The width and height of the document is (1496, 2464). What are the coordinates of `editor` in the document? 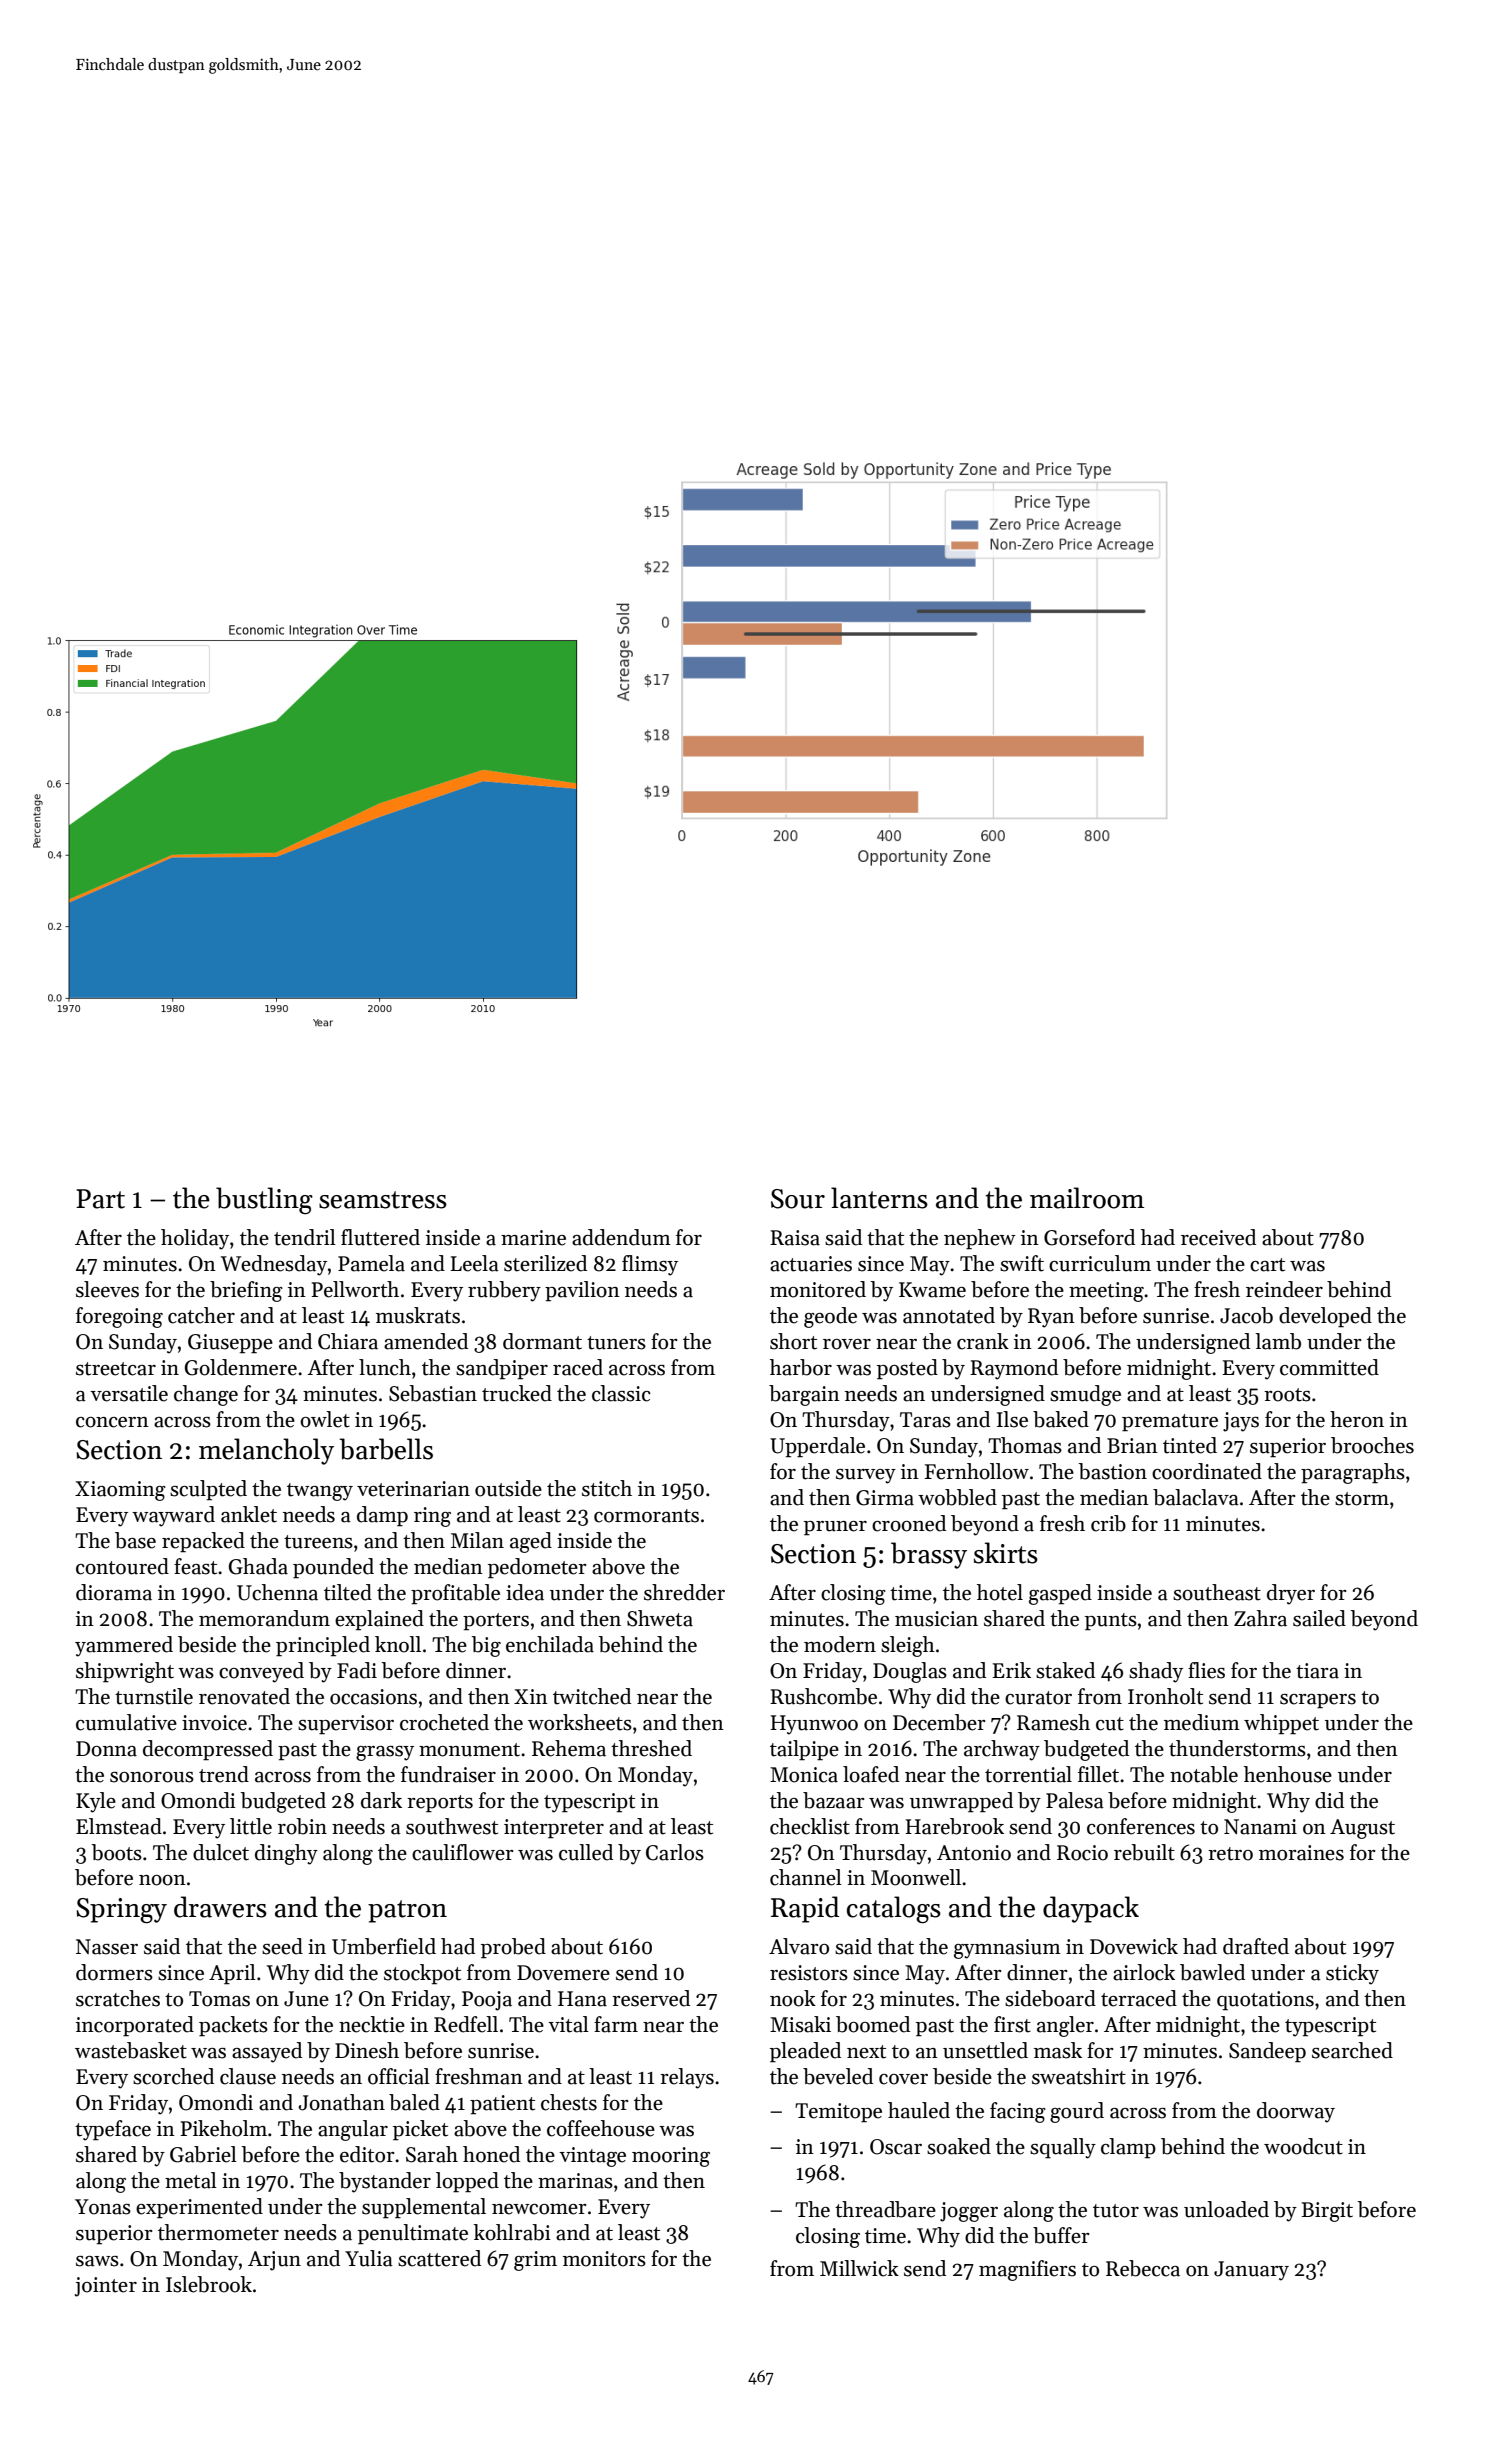 It's located at (367, 2154).
